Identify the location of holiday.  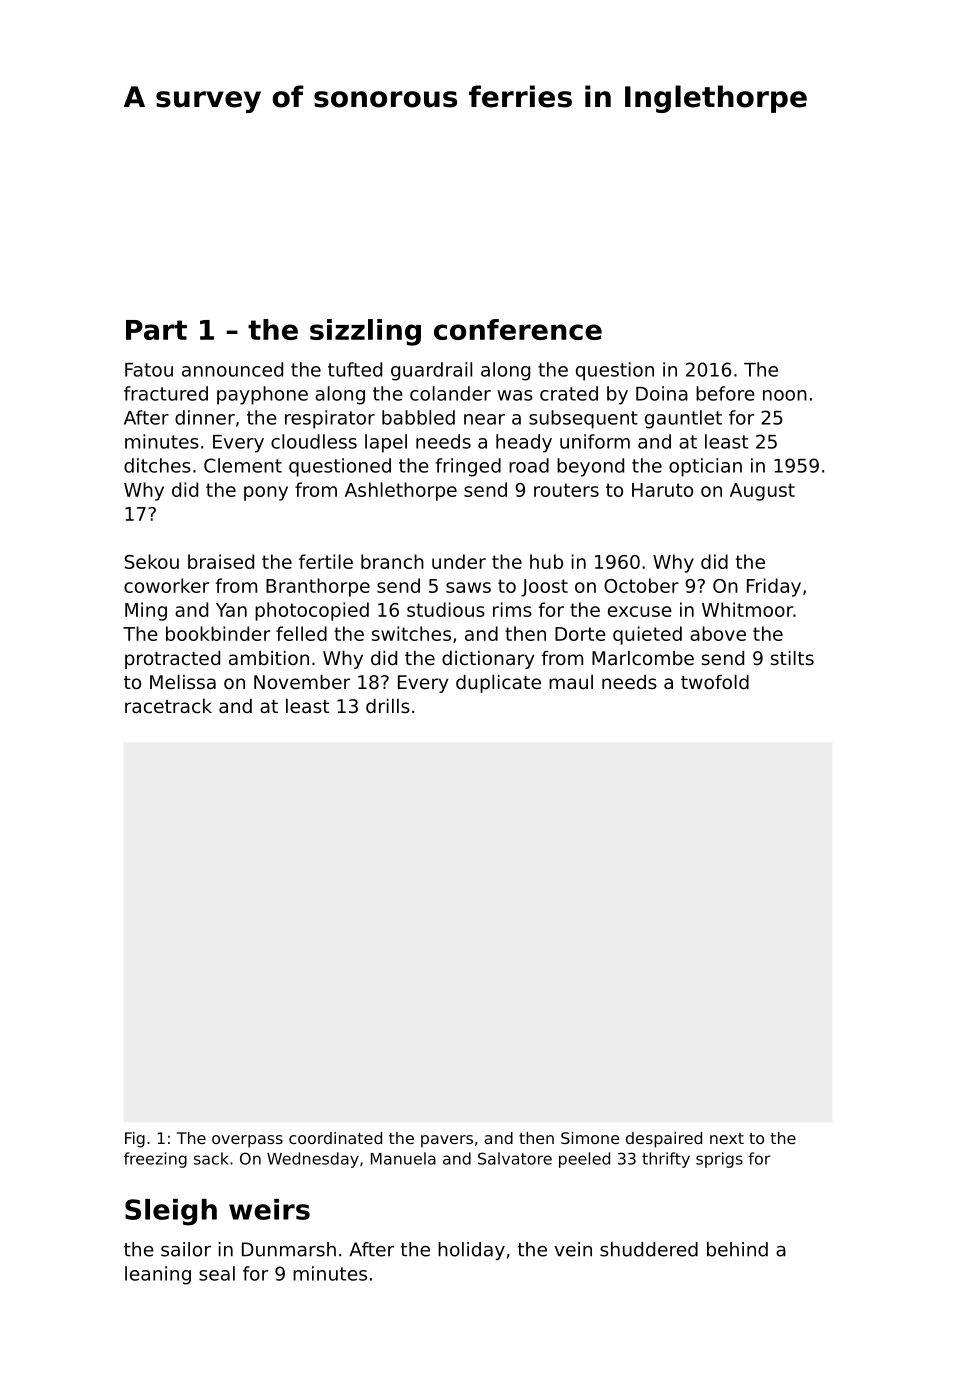
(471, 1251).
